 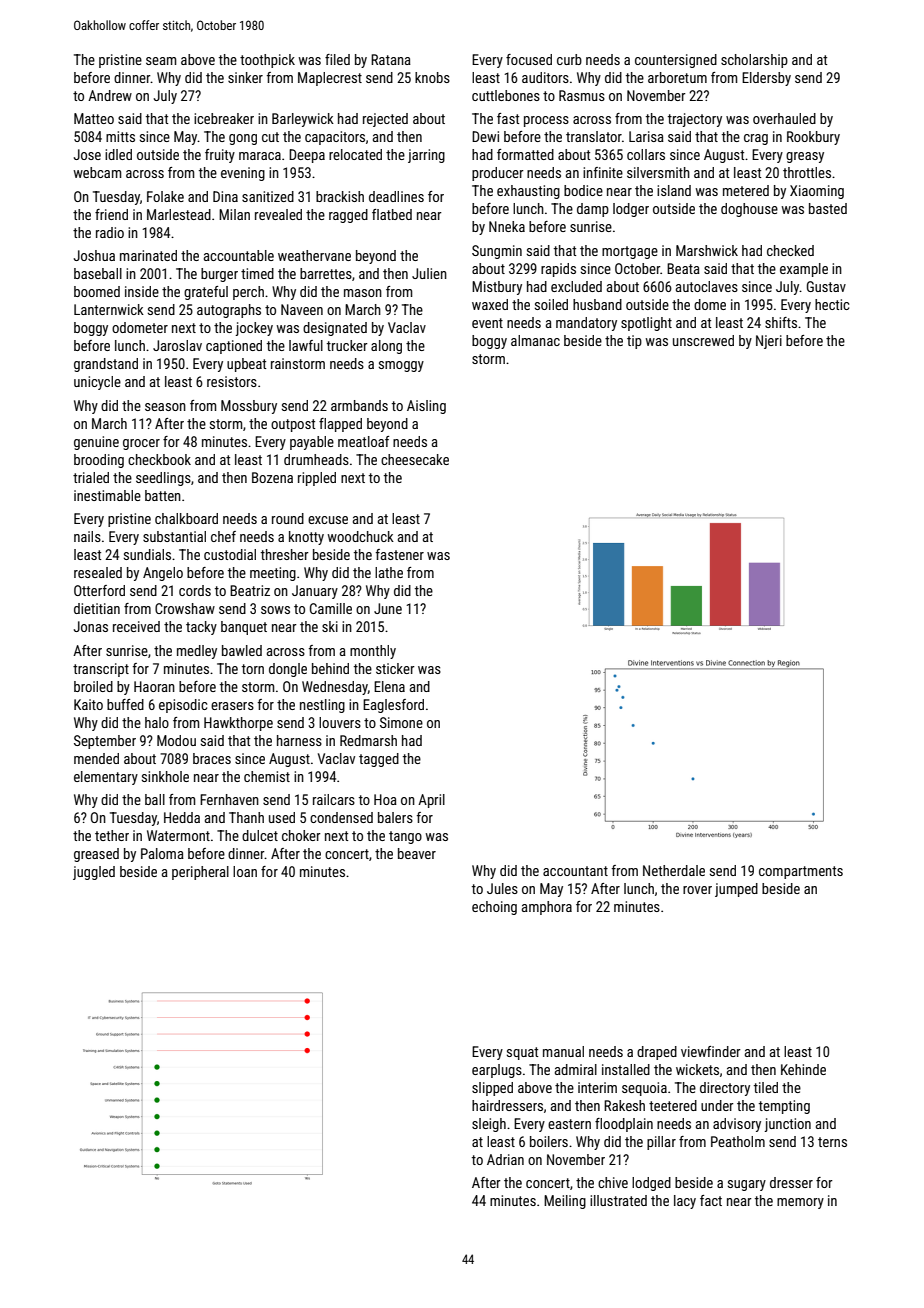 I want to click on scholarship, so click(x=754, y=61).
